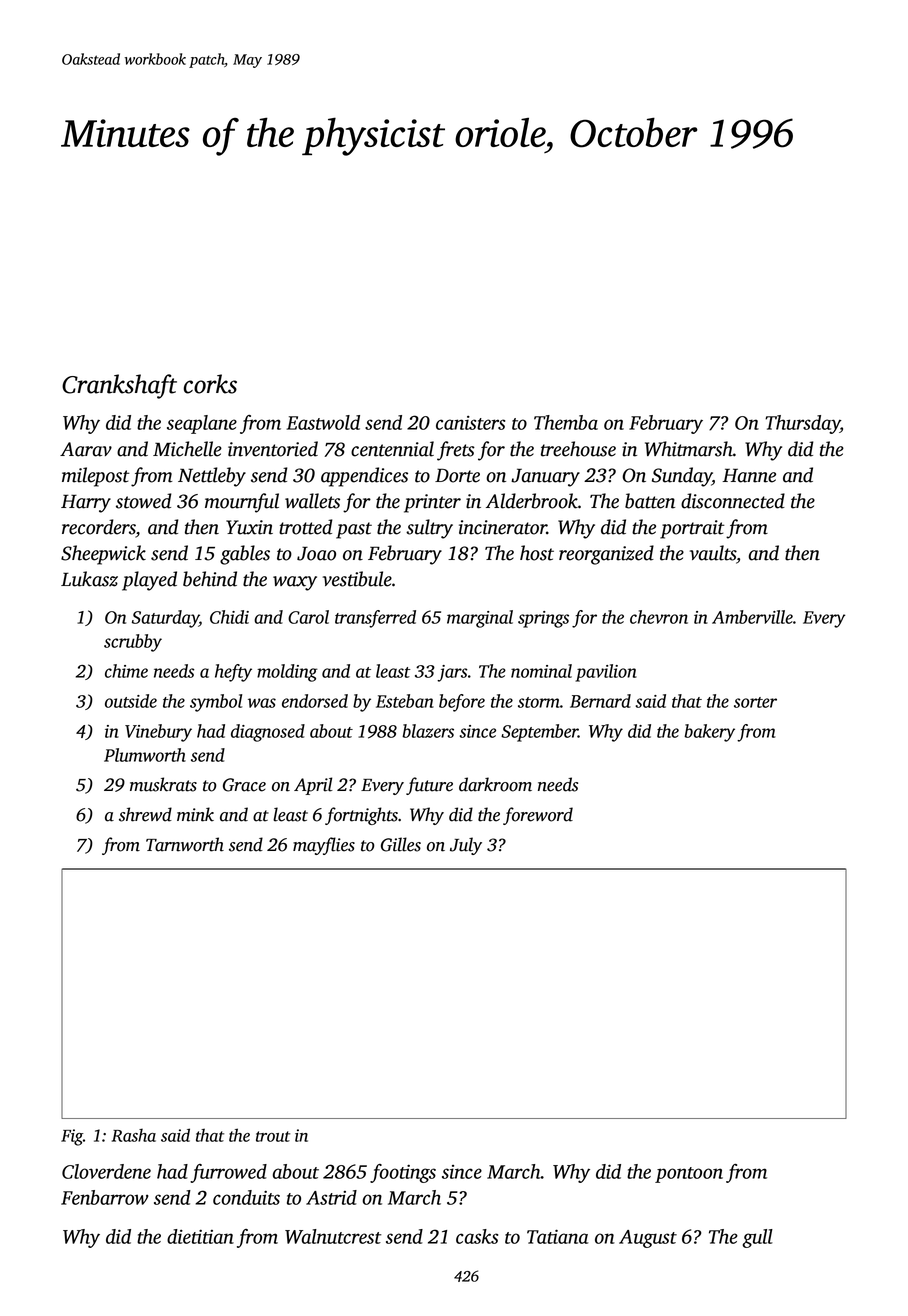 Image resolution: width=908 pixels, height=1316 pixels. What do you see at coordinates (709, 733) in the screenshot?
I see `bakery` at bounding box center [709, 733].
